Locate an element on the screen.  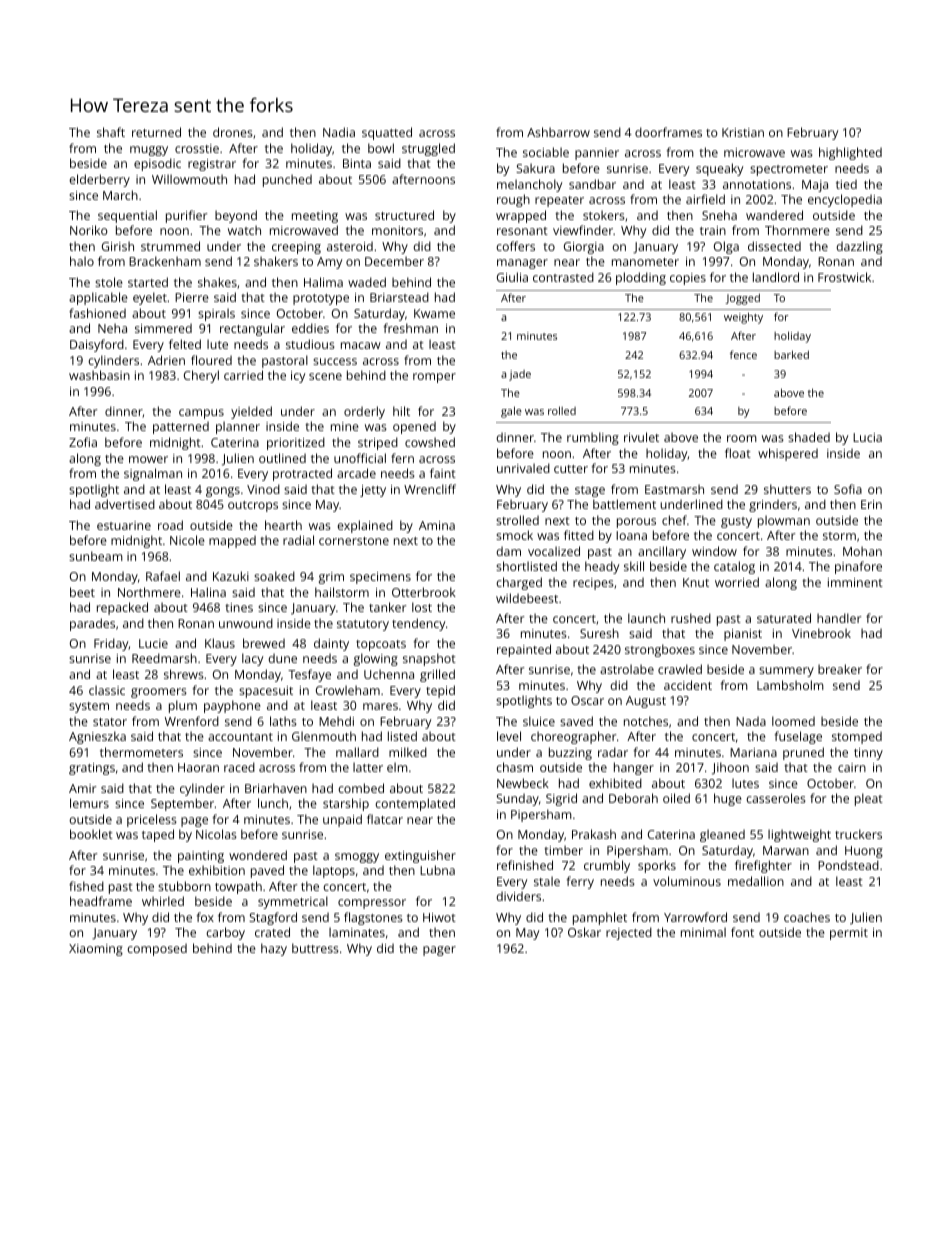
Wrencliff is located at coordinates (430, 489).
